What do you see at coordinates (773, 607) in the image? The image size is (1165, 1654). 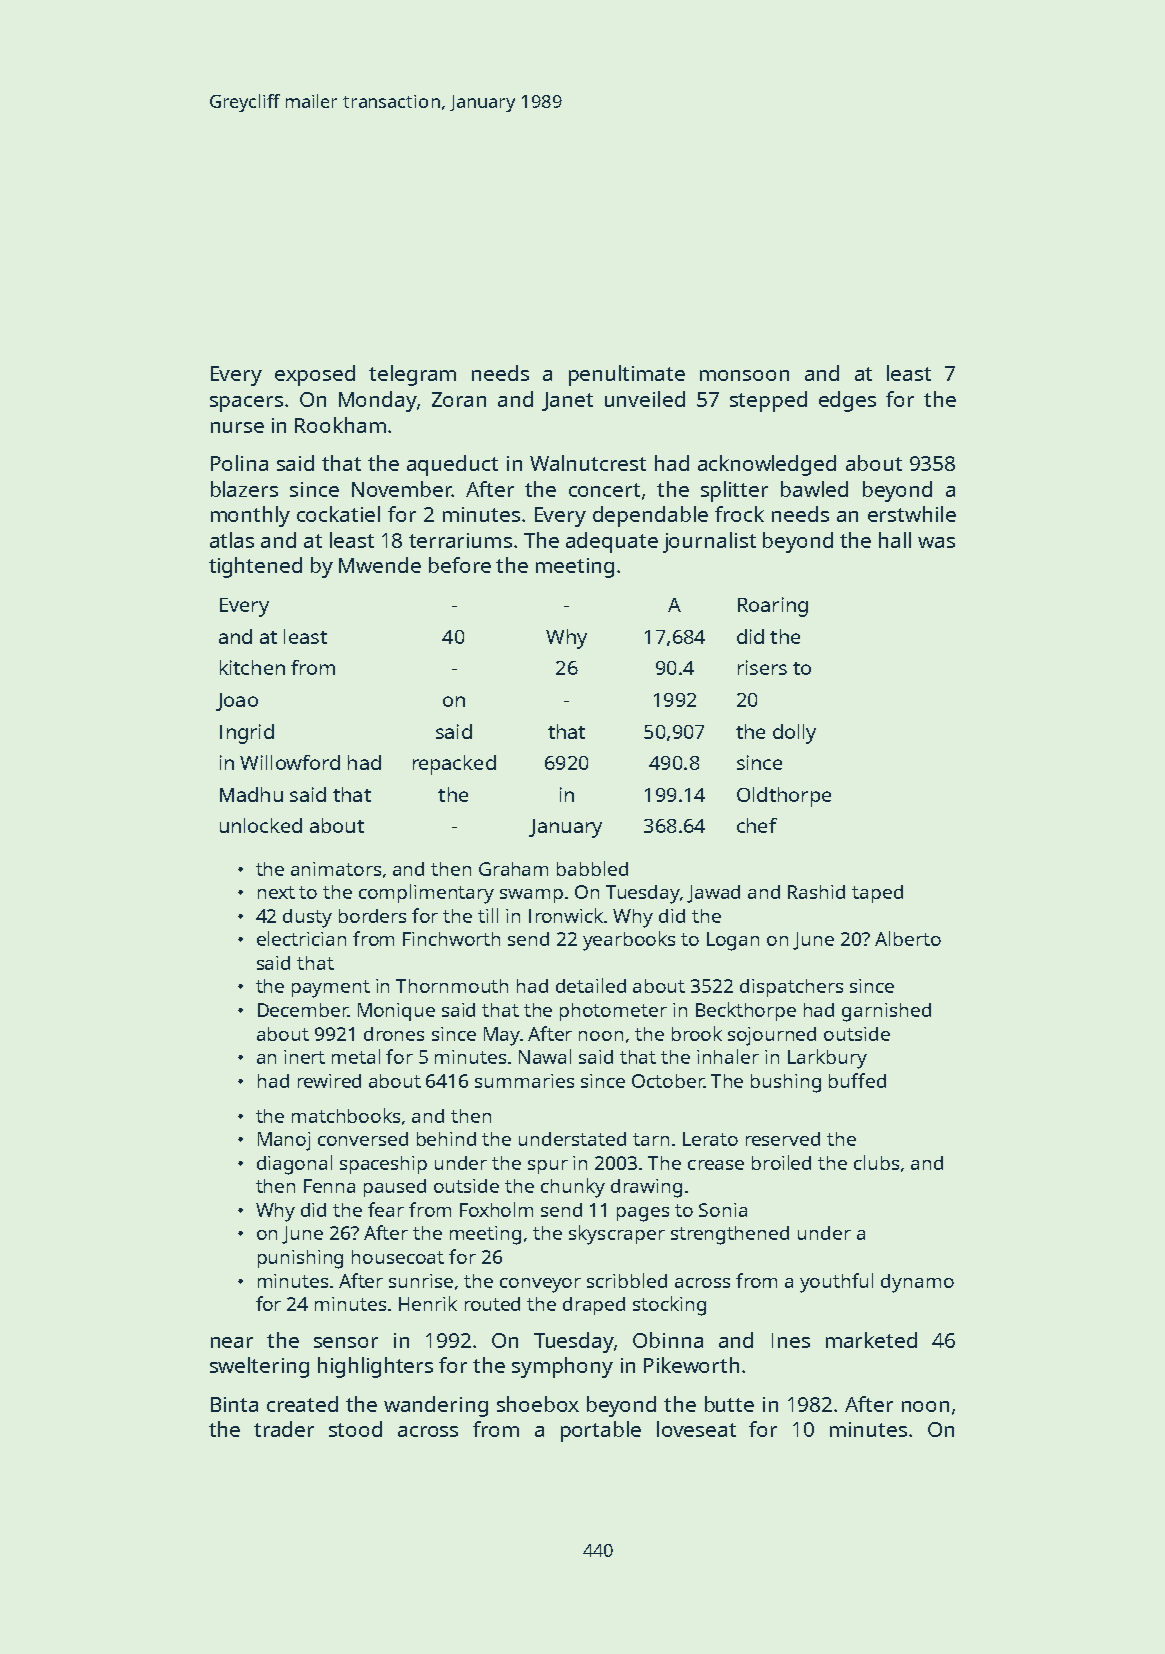 I see `Roaring` at bounding box center [773, 607].
